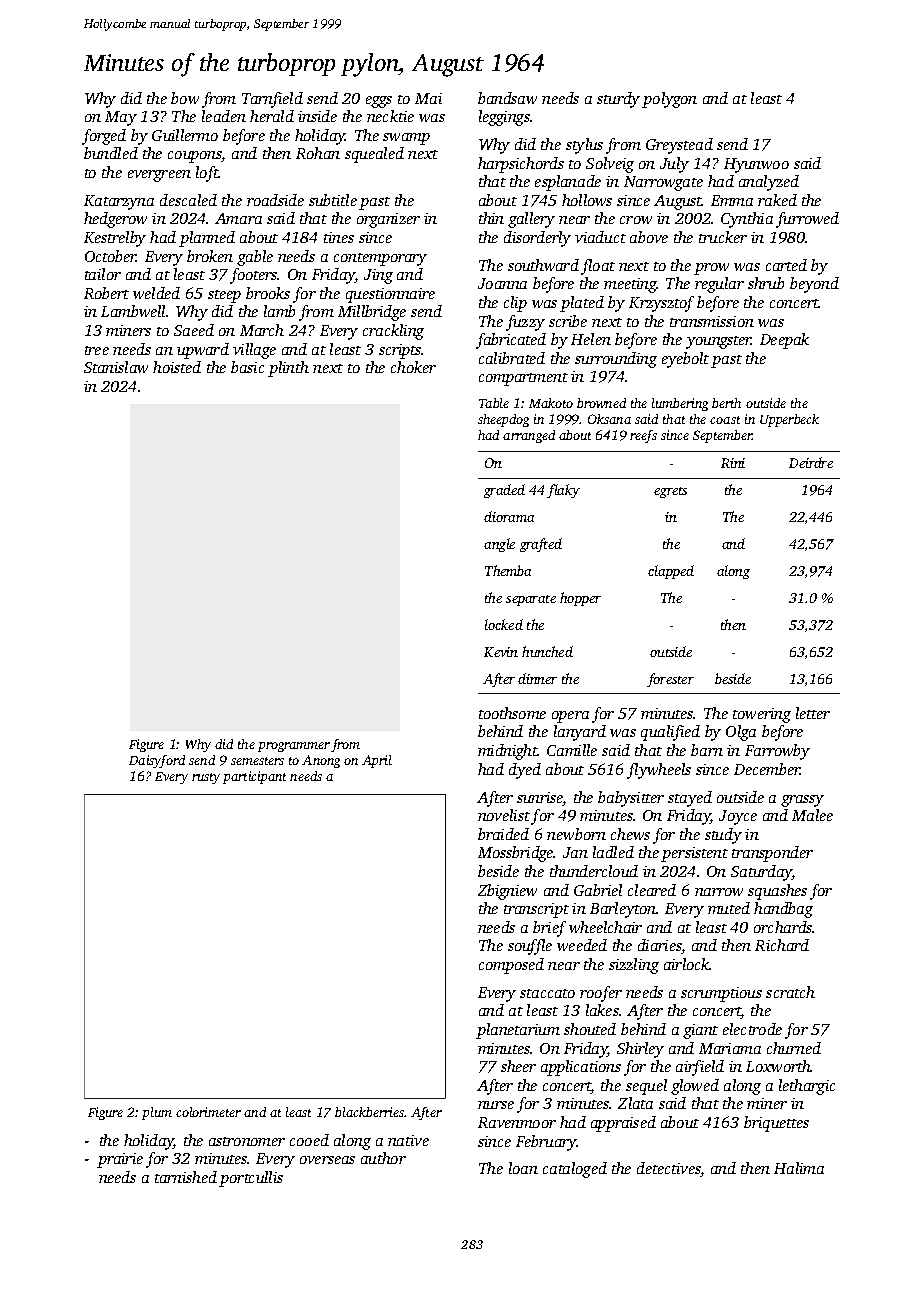 The height and width of the screenshot is (1308, 924). What do you see at coordinates (777, 892) in the screenshot?
I see `squashes` at bounding box center [777, 892].
